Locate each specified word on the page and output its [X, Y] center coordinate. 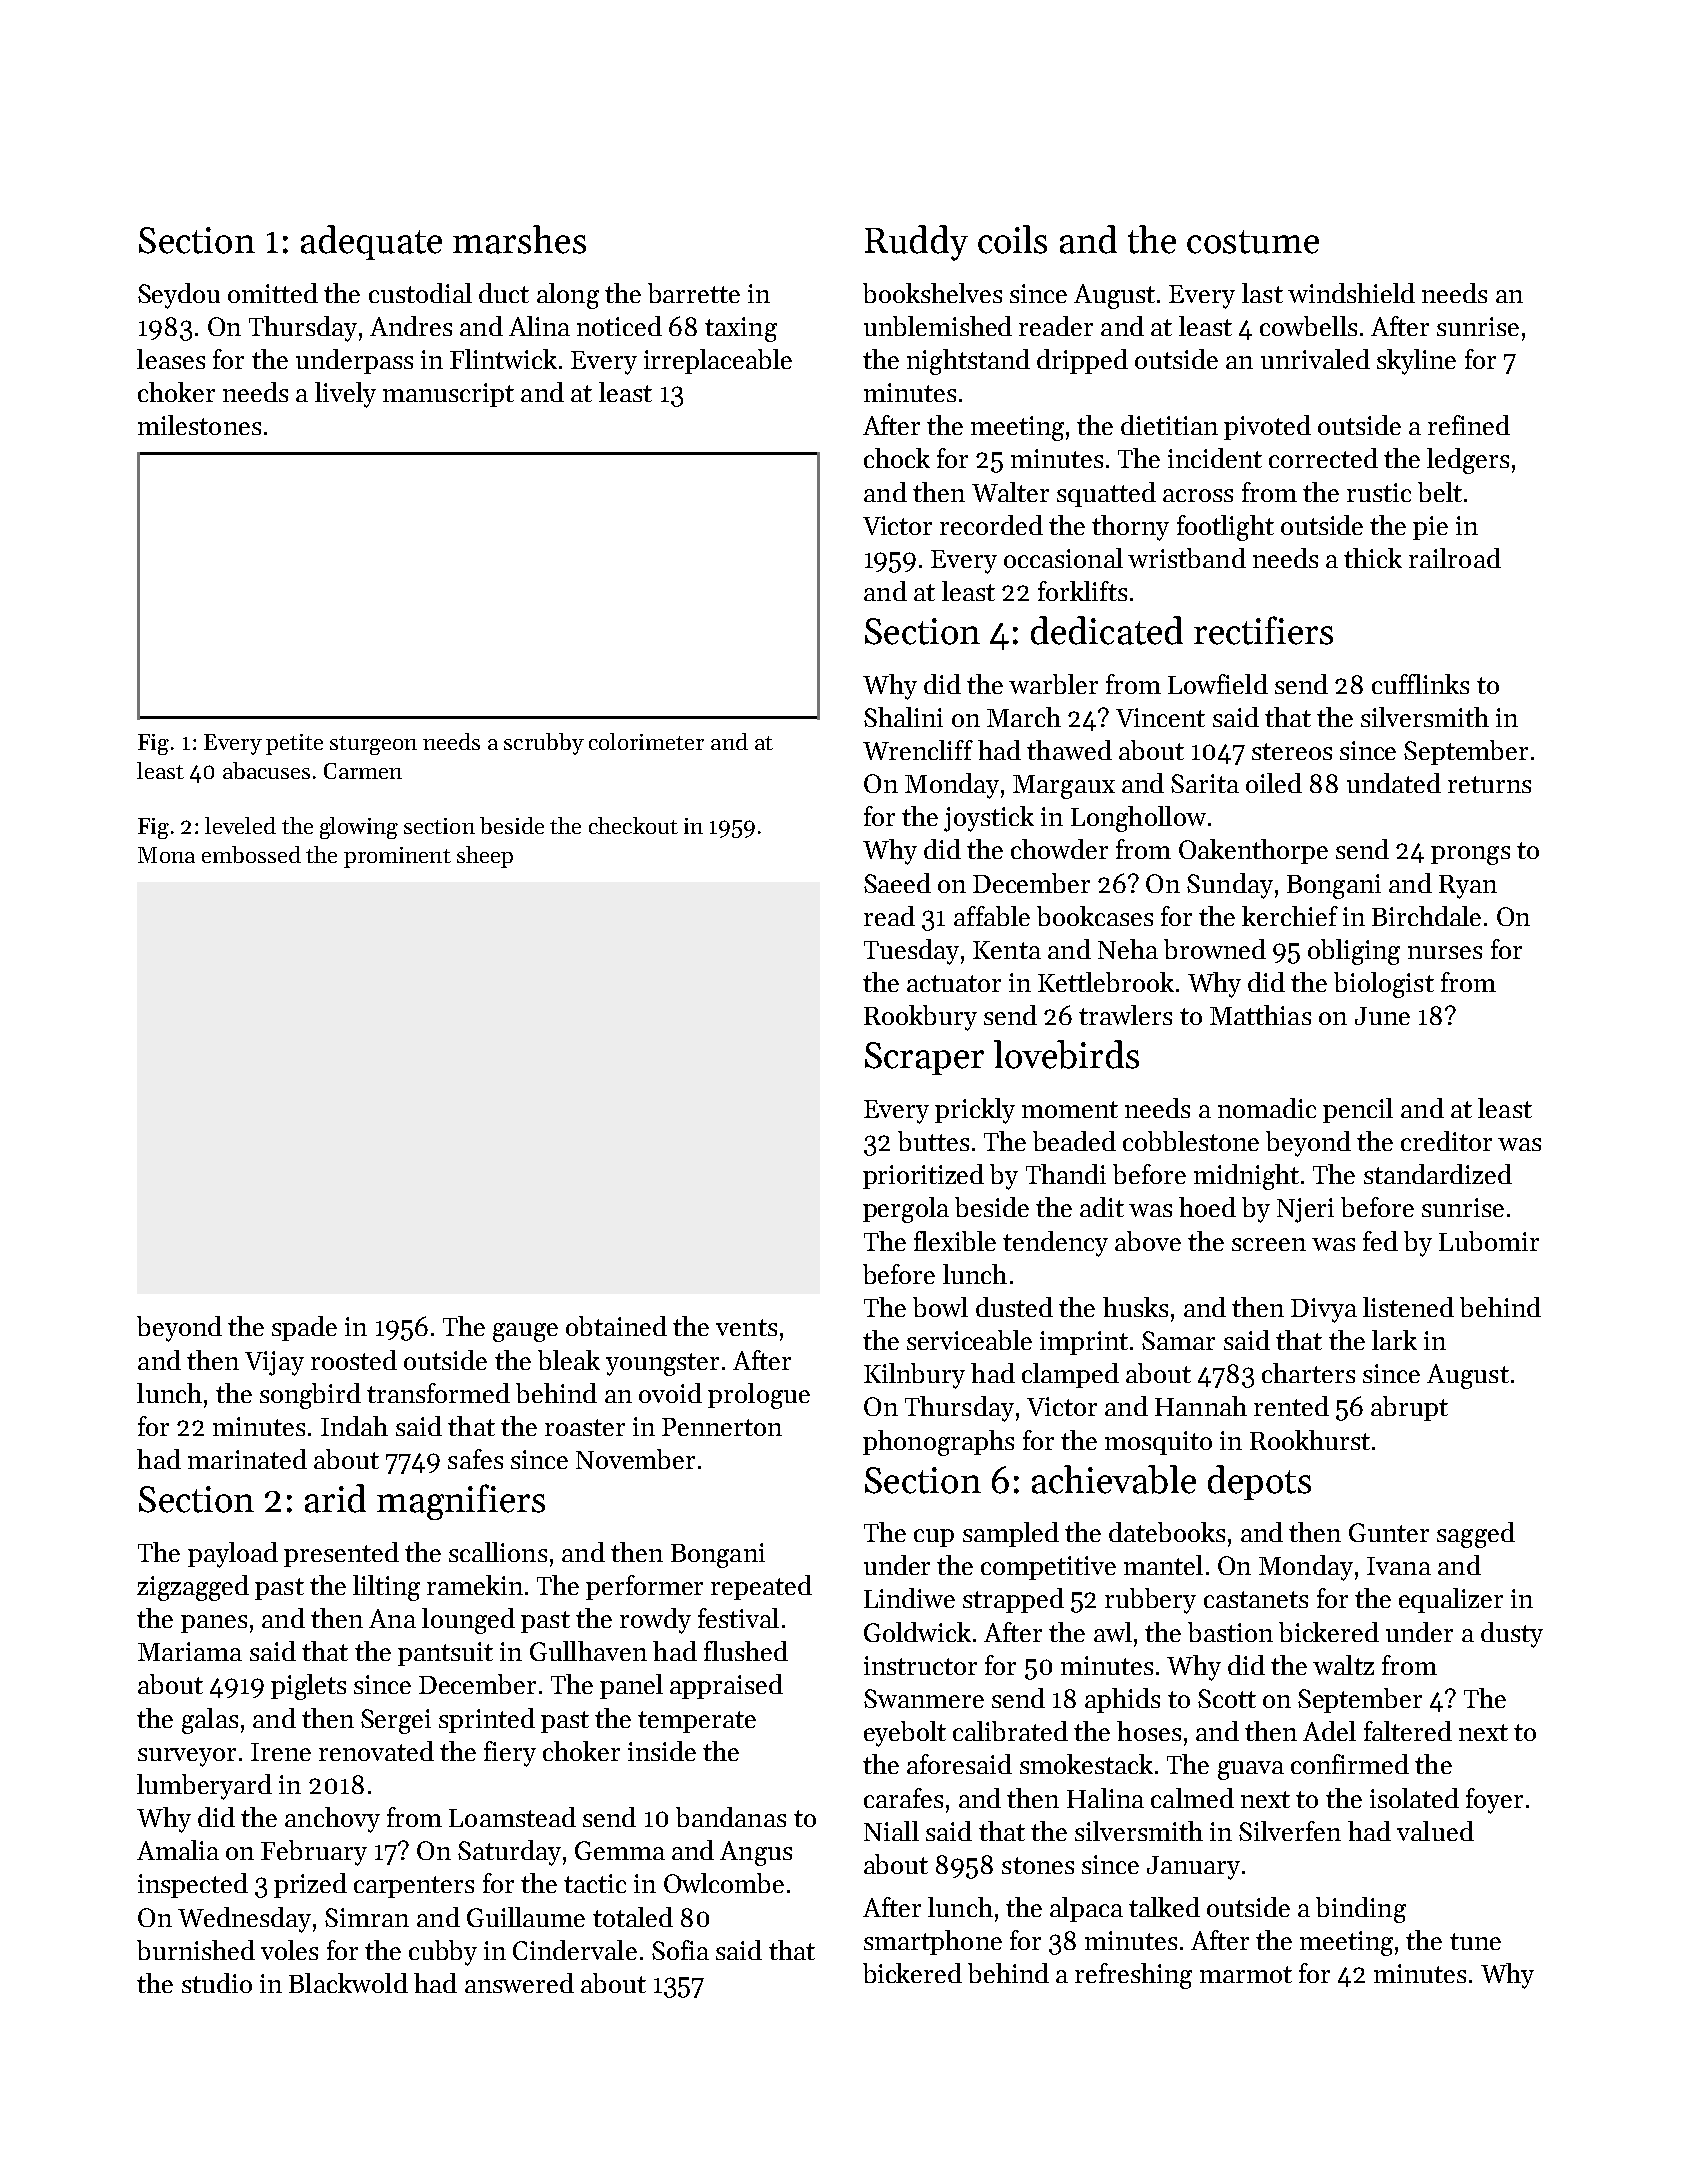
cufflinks [1420, 684]
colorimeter [646, 741]
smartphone [933, 1942]
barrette [694, 293]
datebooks [1167, 1532]
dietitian [1169, 425]
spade [304, 1328]
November [635, 1459]
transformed [438, 1393]
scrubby [544, 744]
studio [217, 1983]
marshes [519, 239]
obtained [616, 1326]
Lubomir [1489, 1241]
